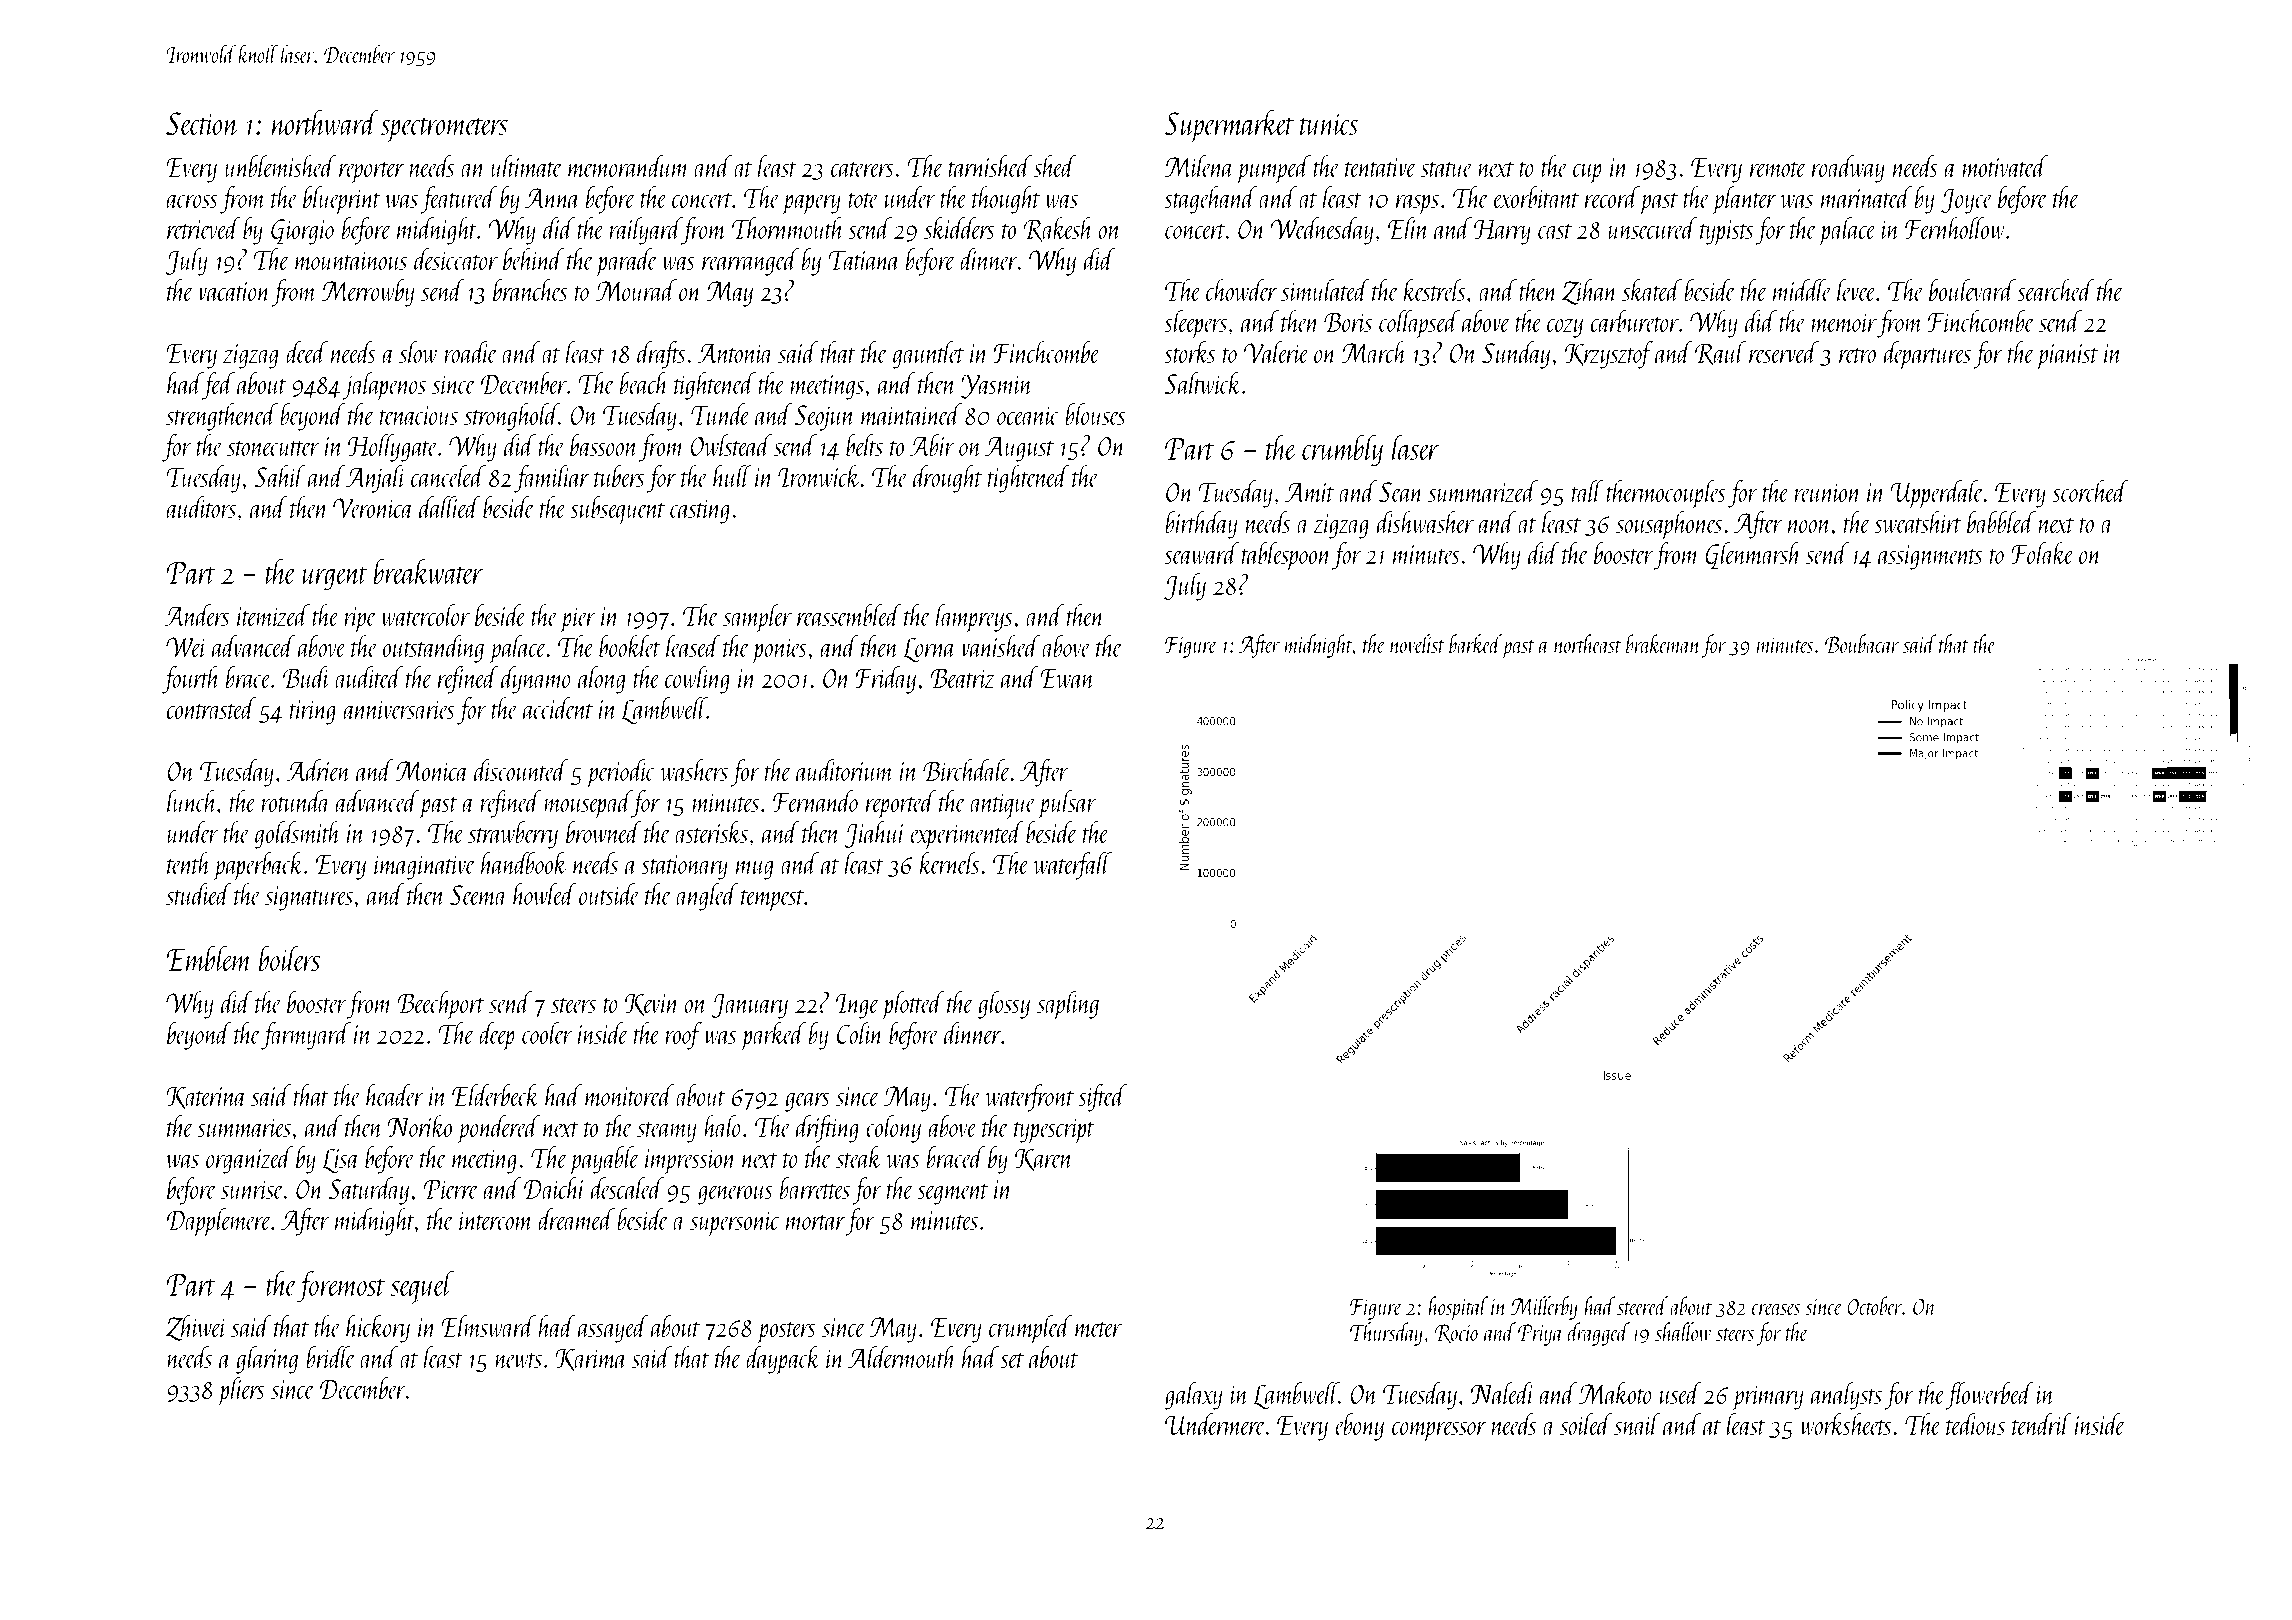 Image resolution: width=2292 pixels, height=1620 pixels. I want to click on Supermarket, so click(1229, 126).
